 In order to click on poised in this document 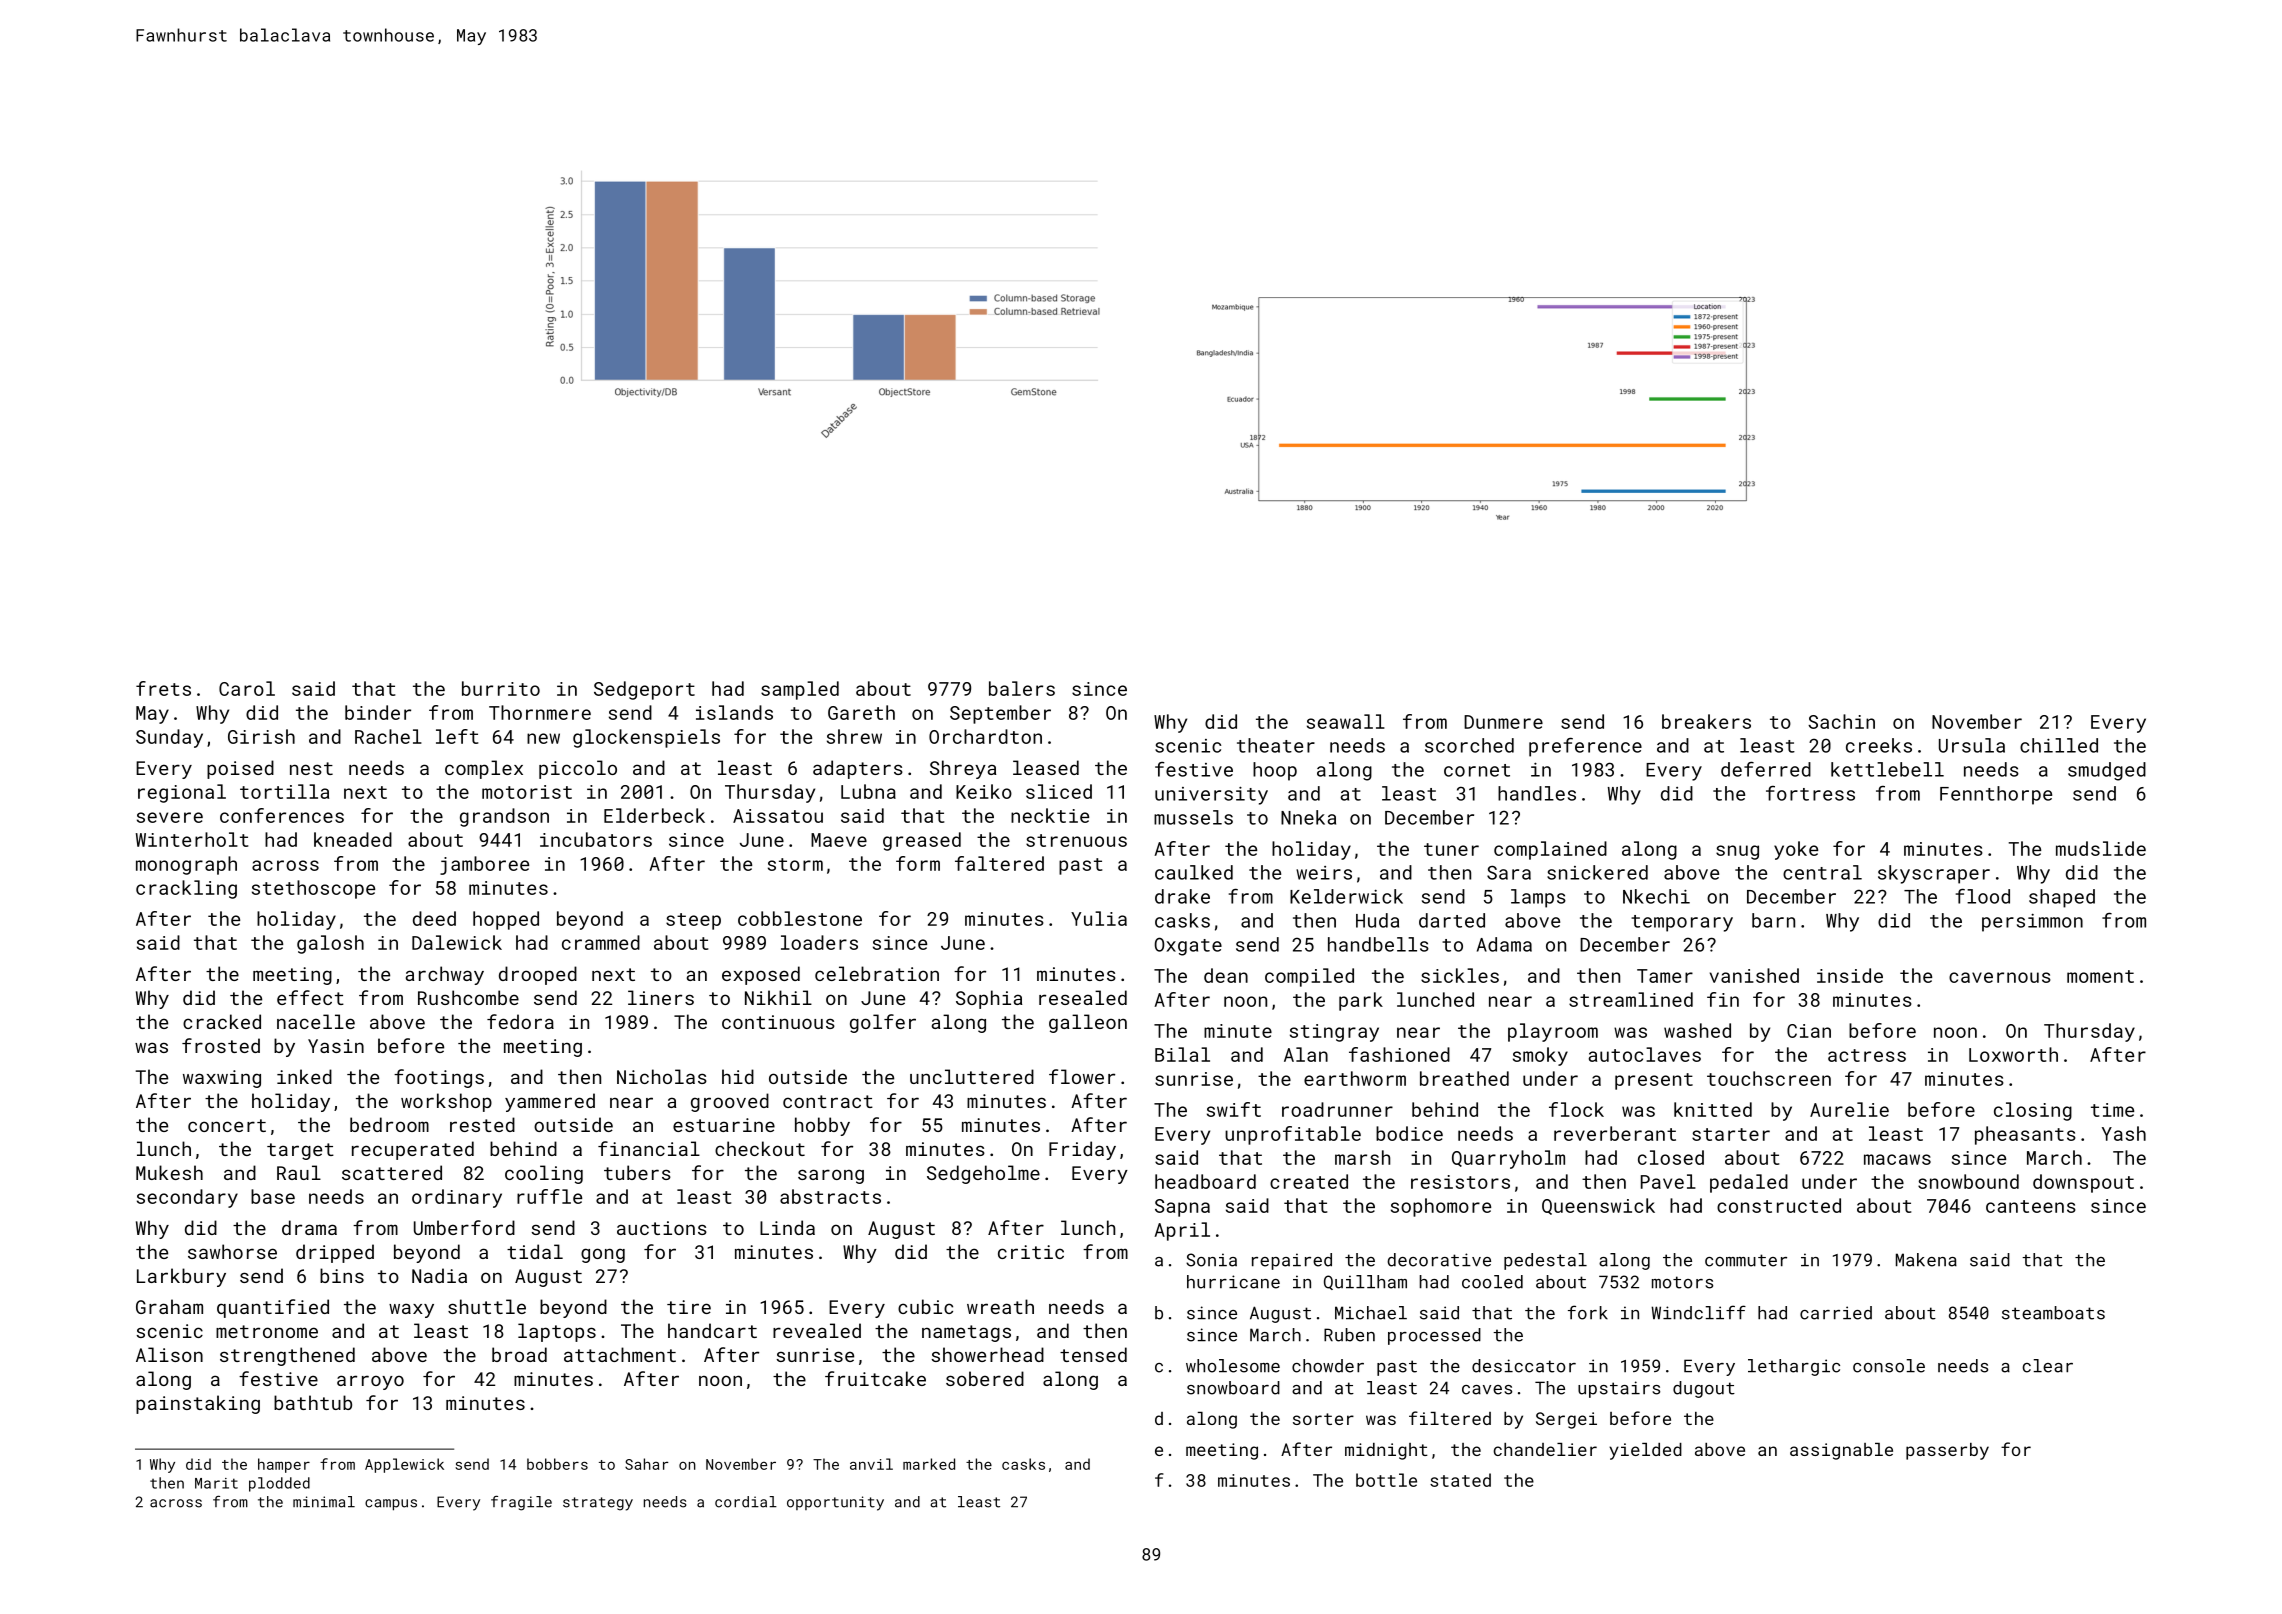, I will do `click(240, 769)`.
